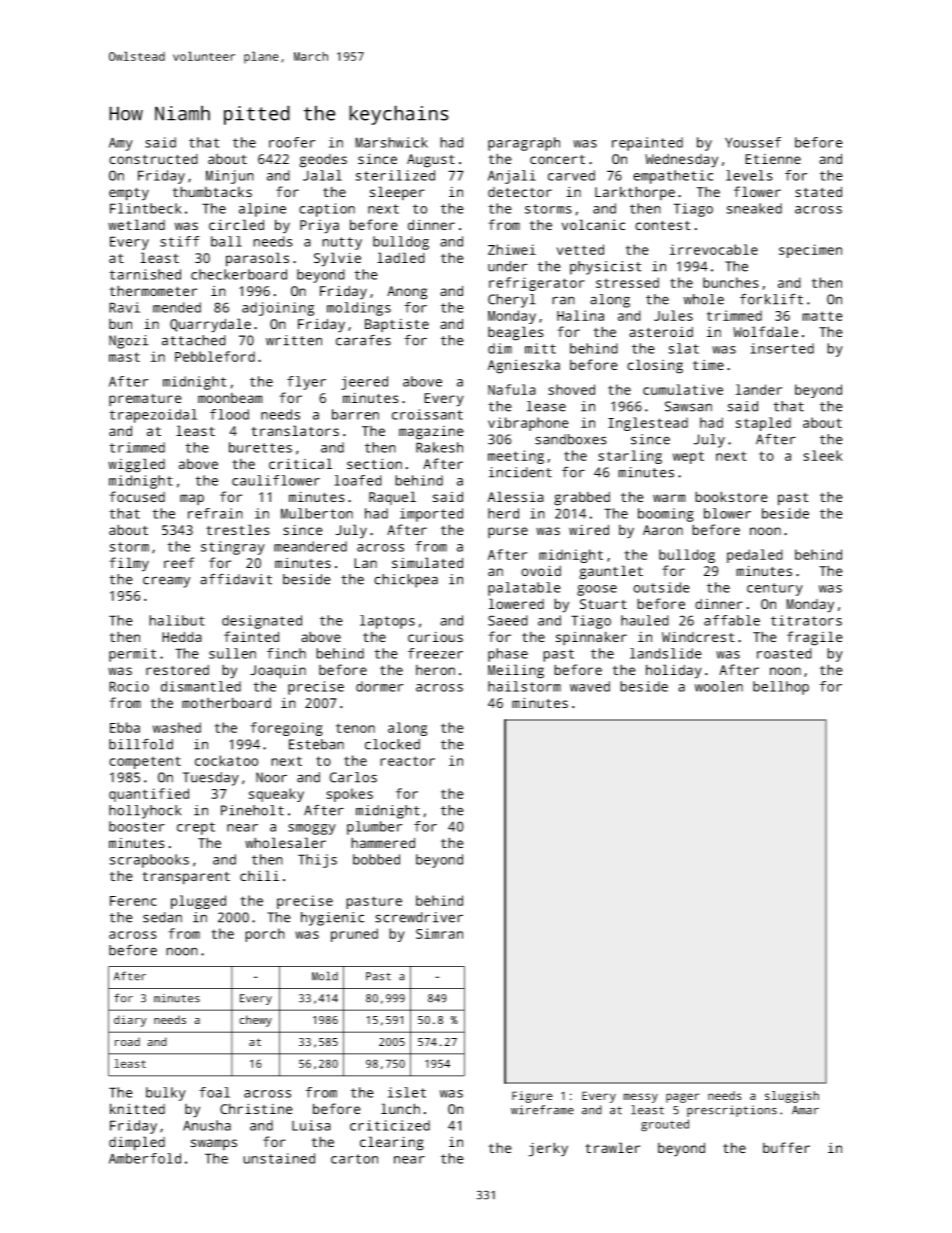 The width and height of the image is (952, 1233). What do you see at coordinates (439, 447) in the image?
I see `Rakesh` at bounding box center [439, 447].
